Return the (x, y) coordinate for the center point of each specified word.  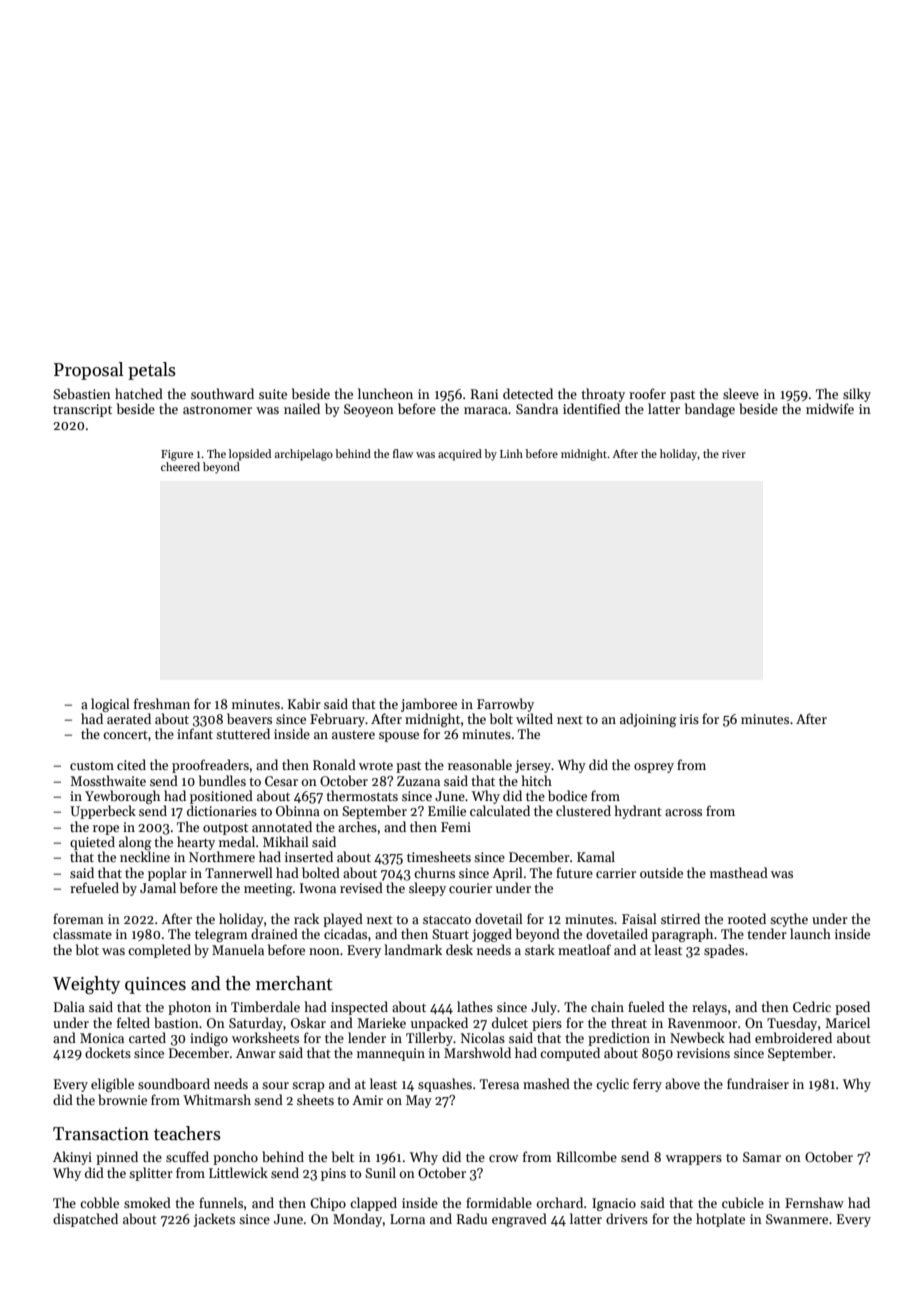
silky (857, 395)
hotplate (720, 1220)
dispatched (85, 1220)
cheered (180, 466)
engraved (519, 1220)
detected (528, 393)
